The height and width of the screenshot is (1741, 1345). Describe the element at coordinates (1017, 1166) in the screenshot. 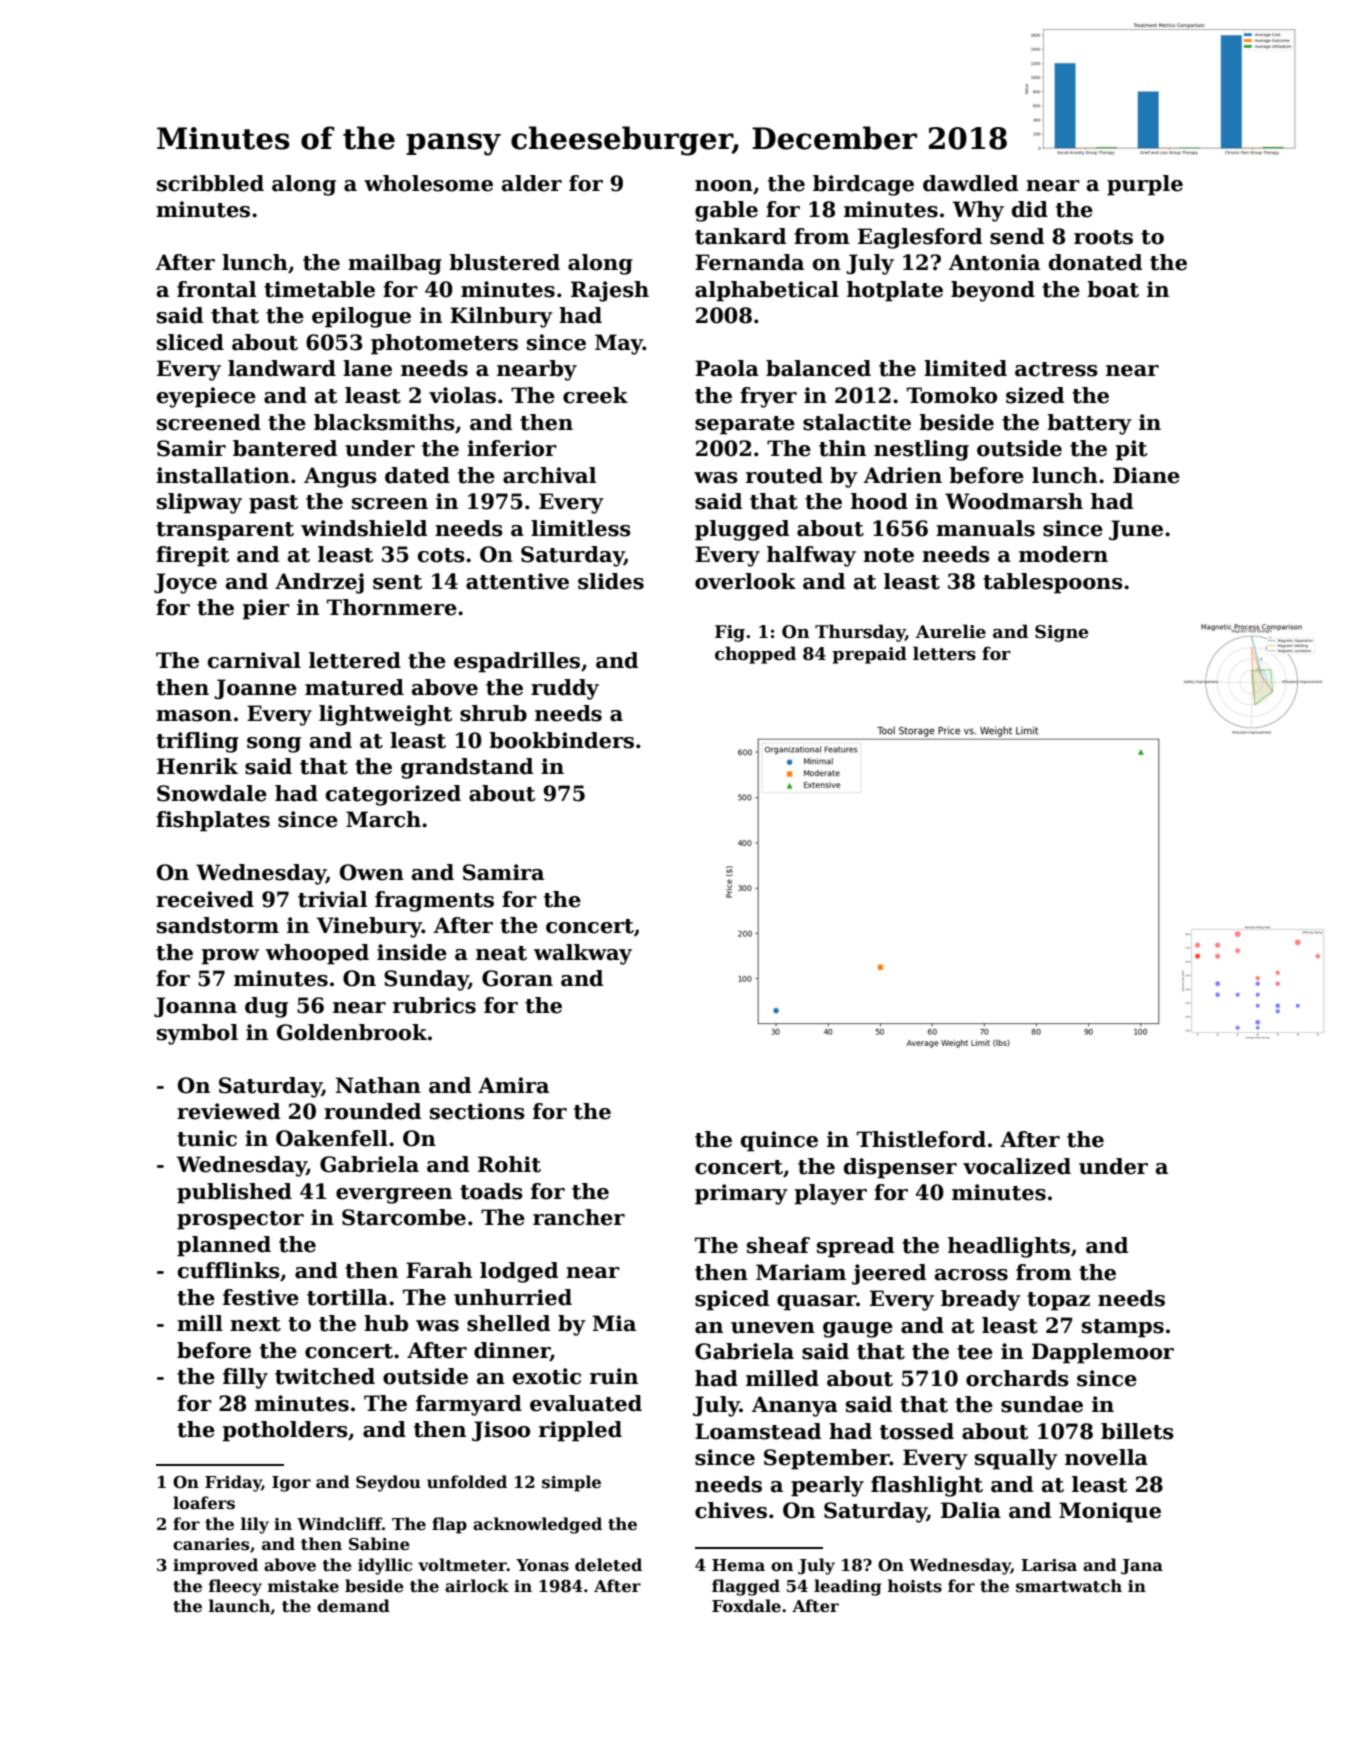

I see `vocalized` at that location.
